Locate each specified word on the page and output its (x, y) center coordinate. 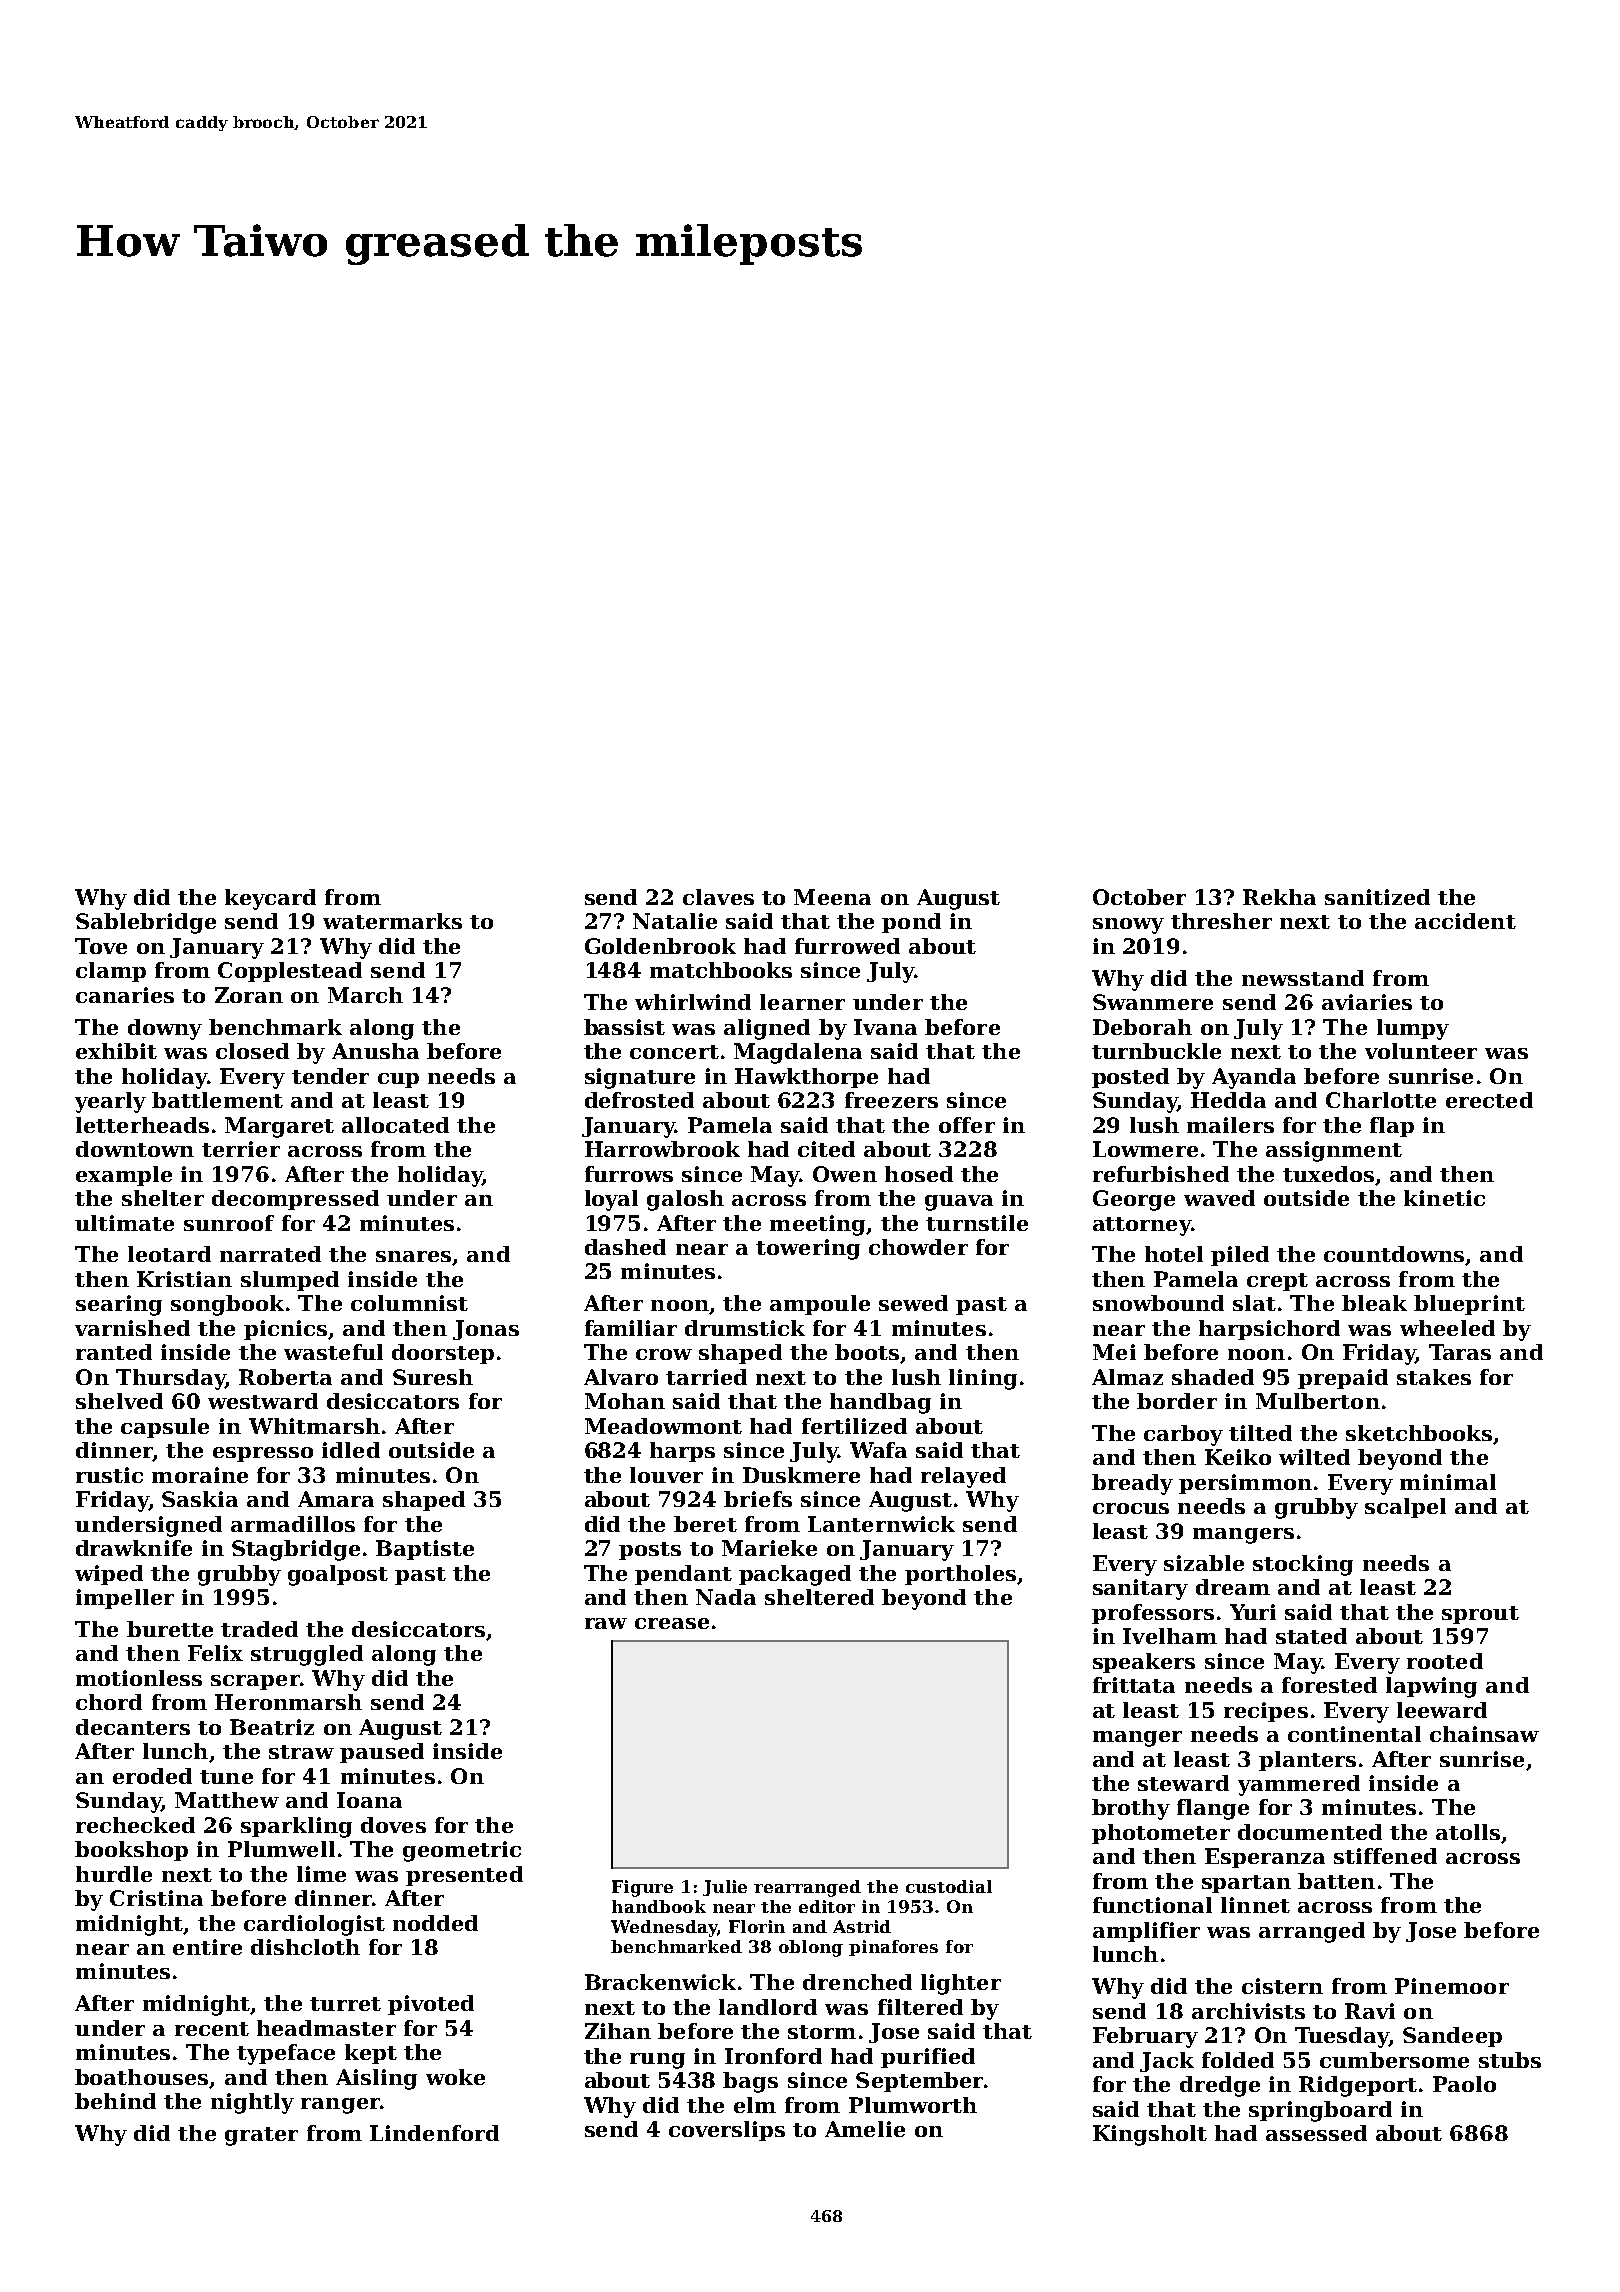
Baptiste (425, 1550)
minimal (1448, 1482)
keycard (270, 899)
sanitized (1377, 897)
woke (455, 2077)
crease (672, 1623)
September (919, 2082)
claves (718, 897)
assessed (1316, 2133)
